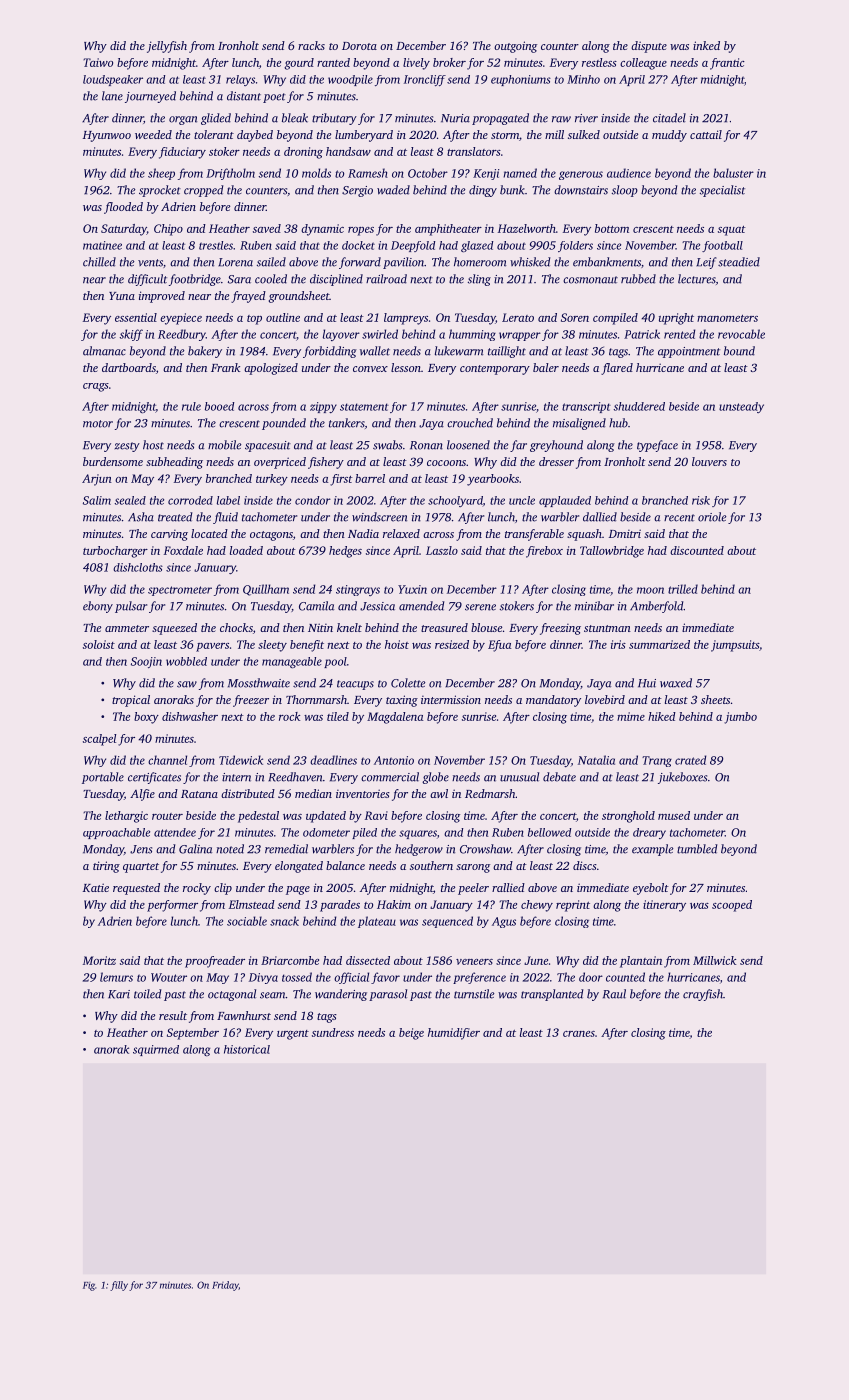 Image resolution: width=849 pixels, height=1400 pixels. What do you see at coordinates (431, 865) in the document?
I see `southern` at bounding box center [431, 865].
